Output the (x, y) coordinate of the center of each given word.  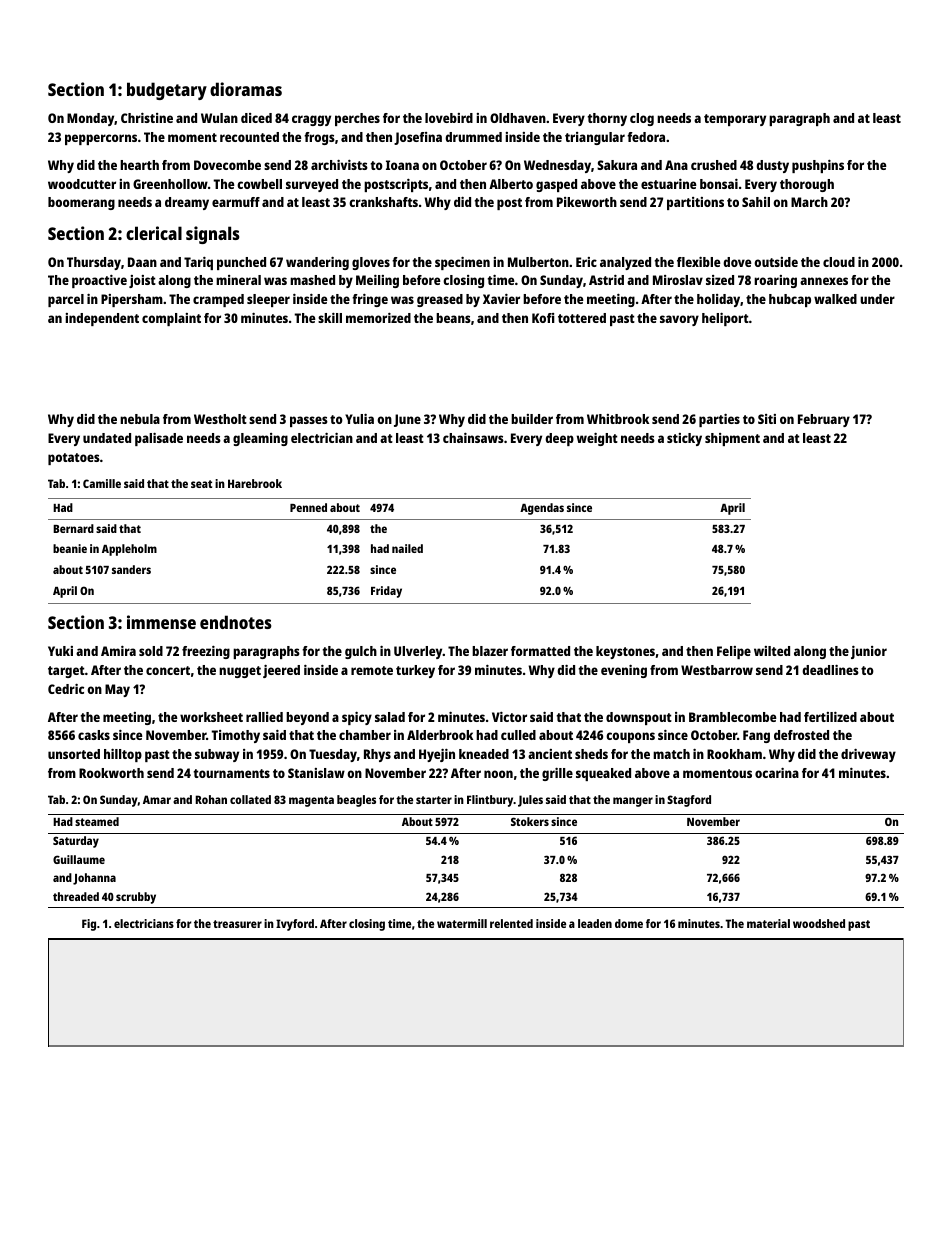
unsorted (74, 754)
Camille (102, 483)
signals (212, 235)
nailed (407, 548)
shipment (732, 439)
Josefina (418, 138)
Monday (91, 119)
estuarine (669, 184)
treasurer (237, 924)
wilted (772, 651)
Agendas (542, 509)
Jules (530, 801)
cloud (839, 262)
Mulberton (538, 262)
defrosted (801, 735)
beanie (70, 548)
